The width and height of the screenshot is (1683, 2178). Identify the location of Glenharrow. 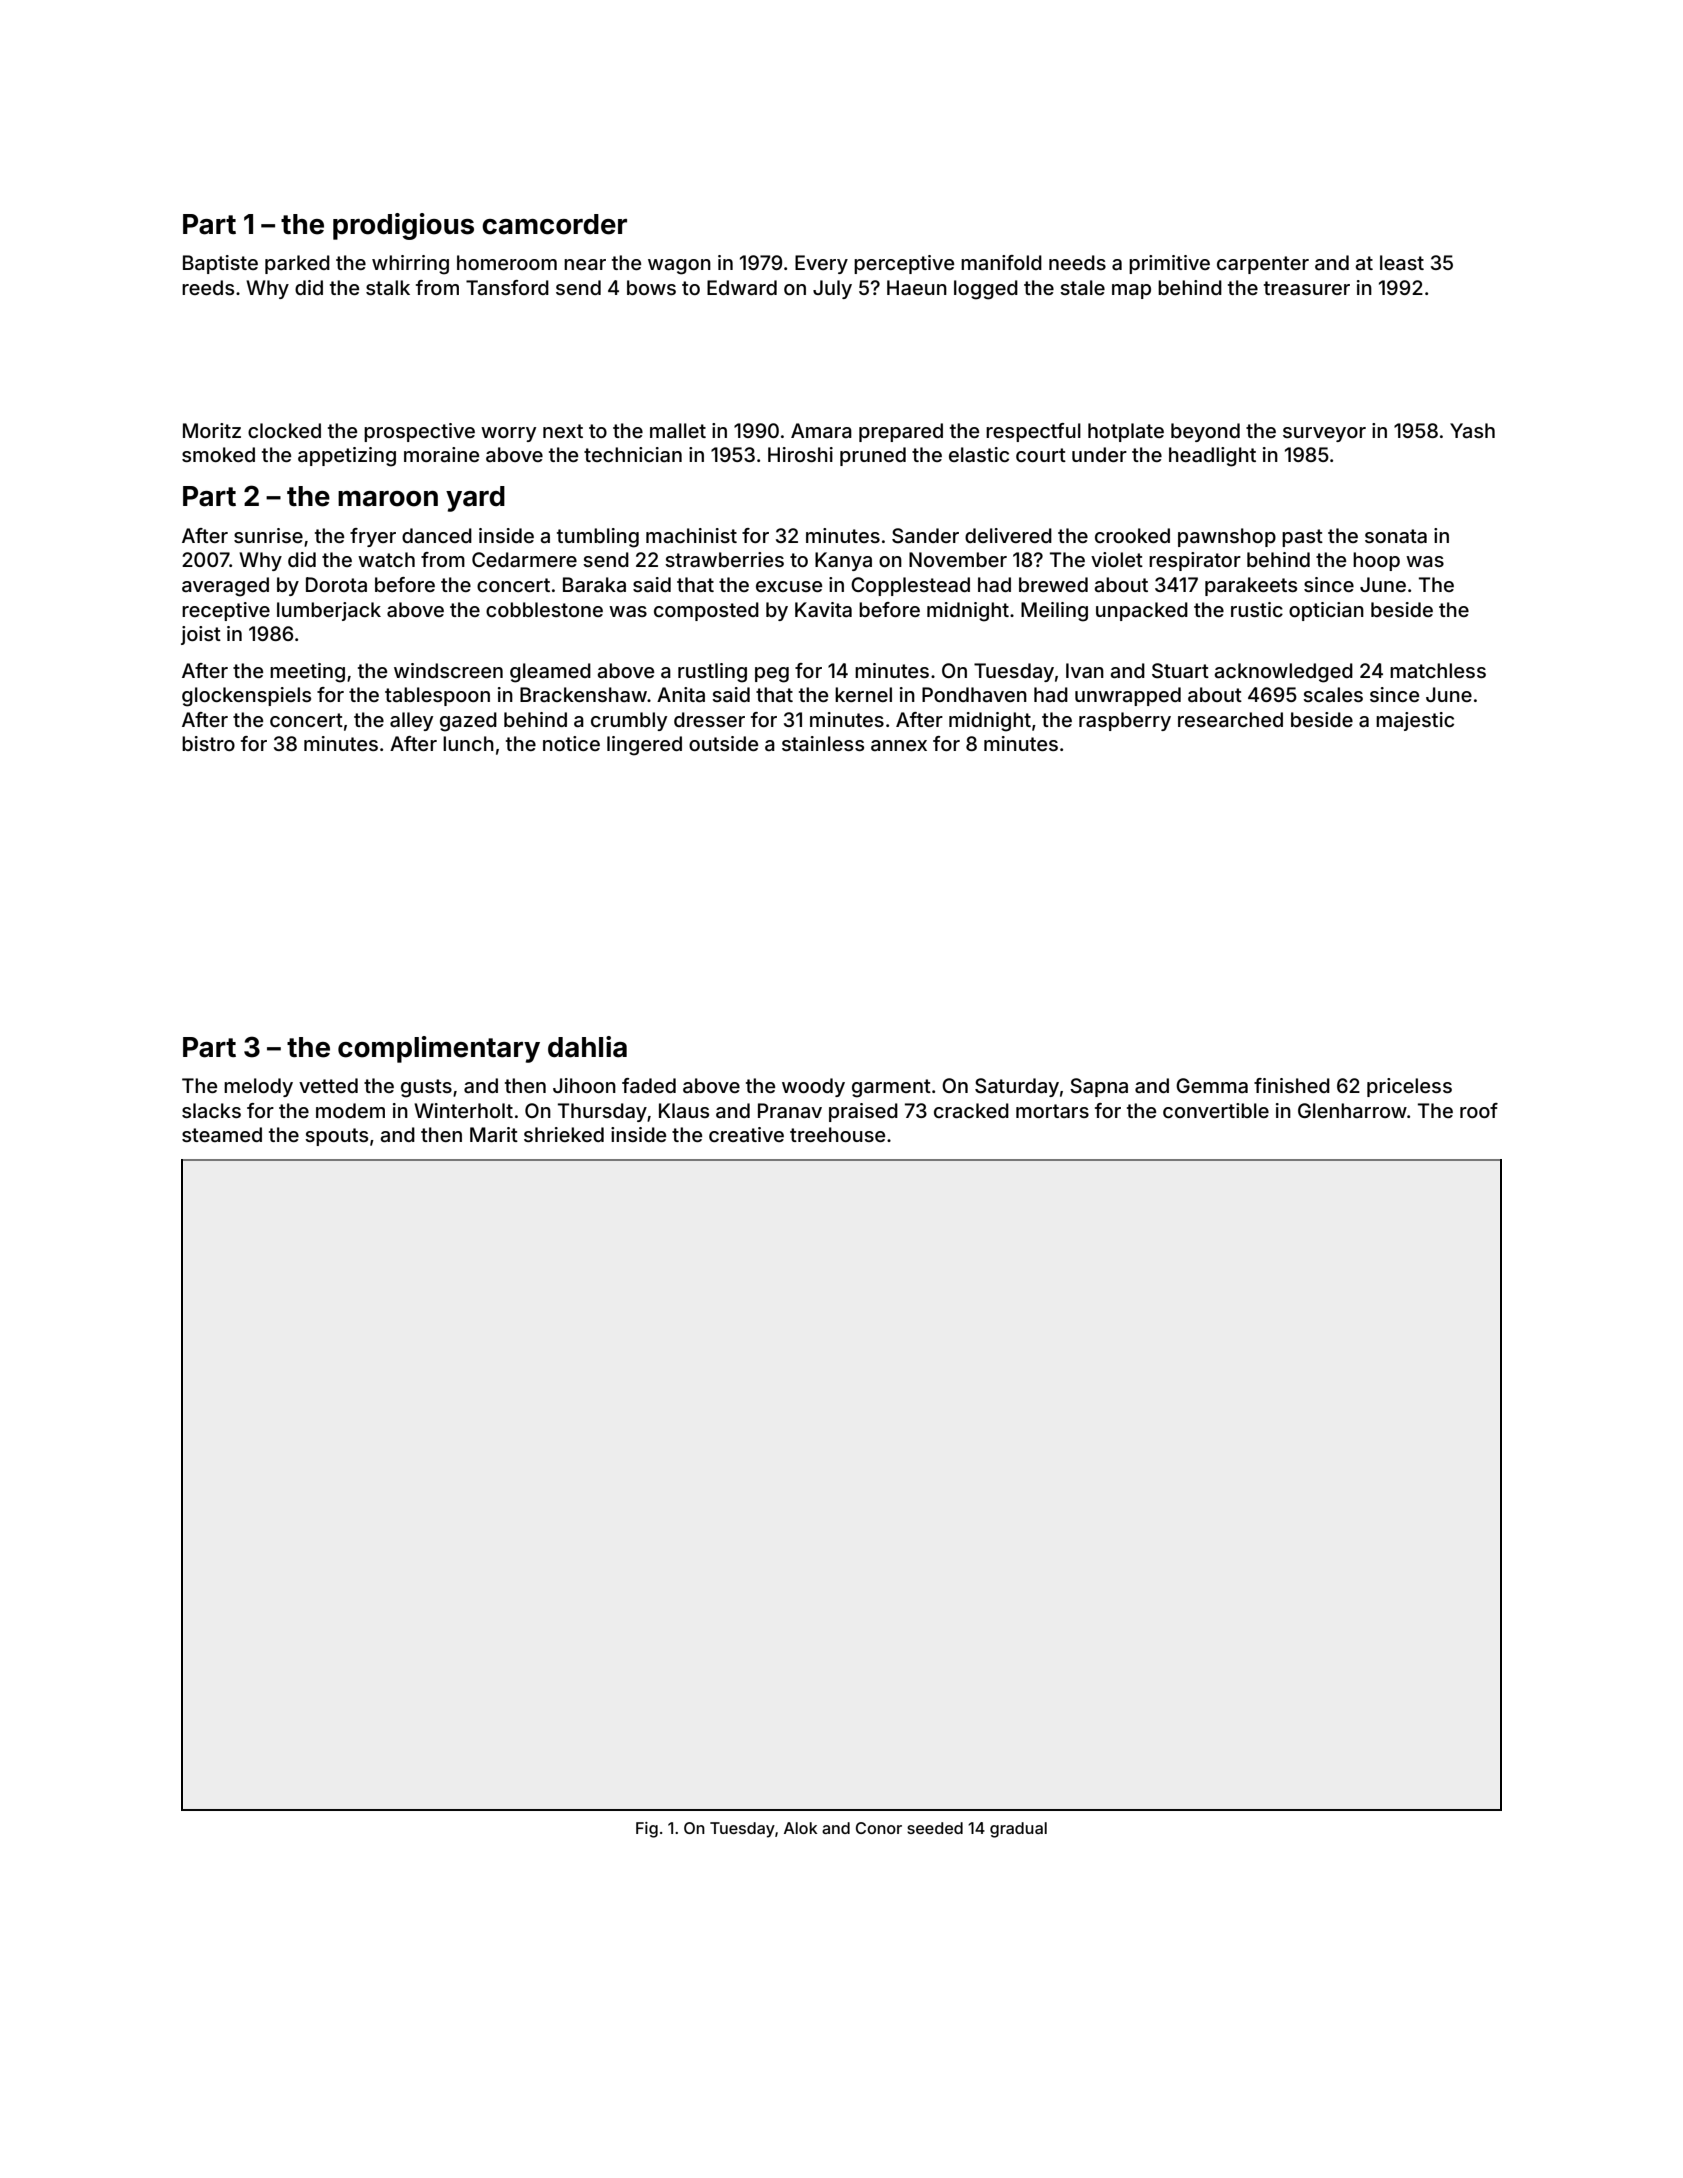
(1352, 1110).
